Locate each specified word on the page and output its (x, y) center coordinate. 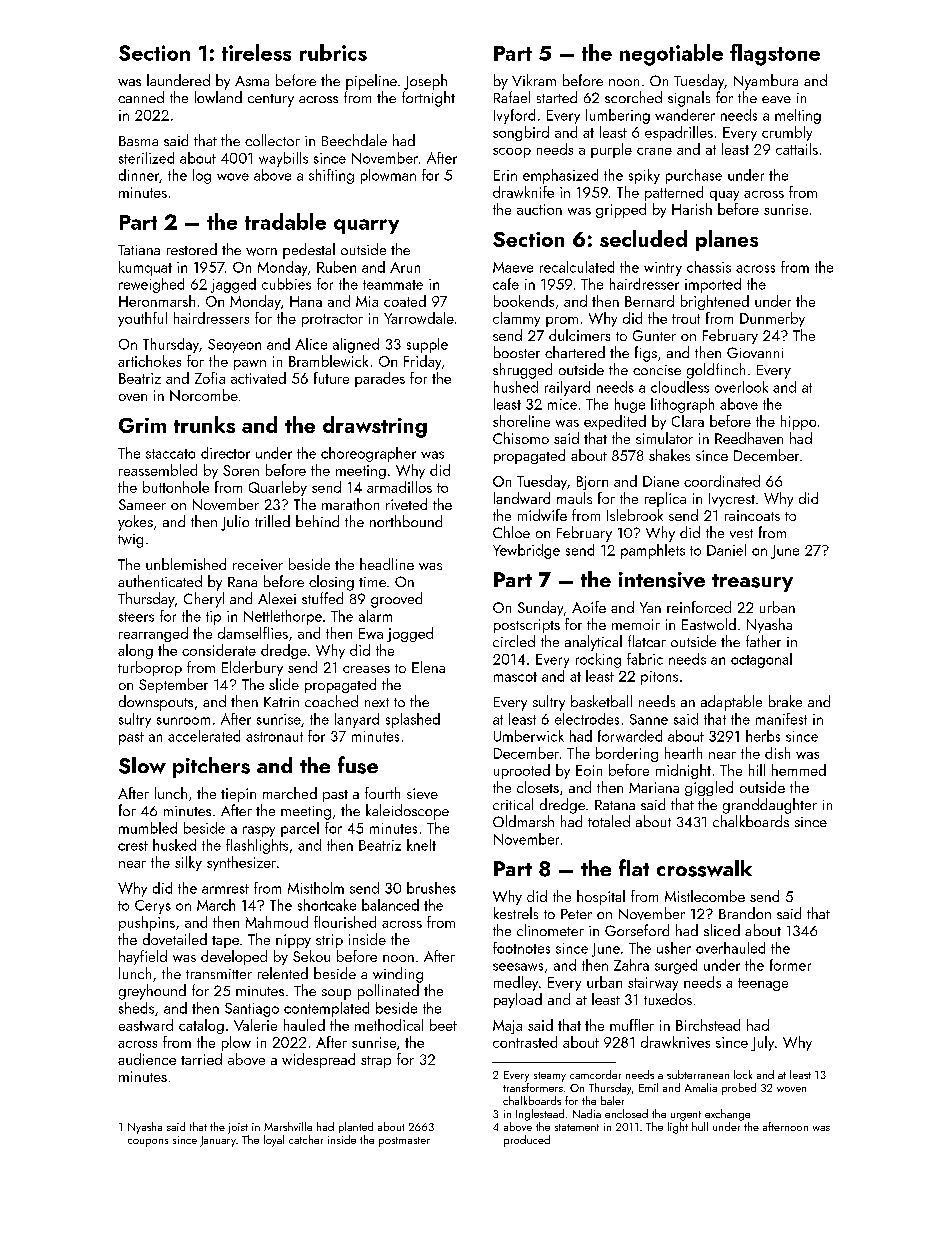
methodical (389, 1025)
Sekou (311, 956)
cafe (506, 284)
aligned (356, 345)
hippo (798, 422)
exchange (727, 1115)
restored (192, 249)
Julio (235, 523)
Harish (692, 209)
